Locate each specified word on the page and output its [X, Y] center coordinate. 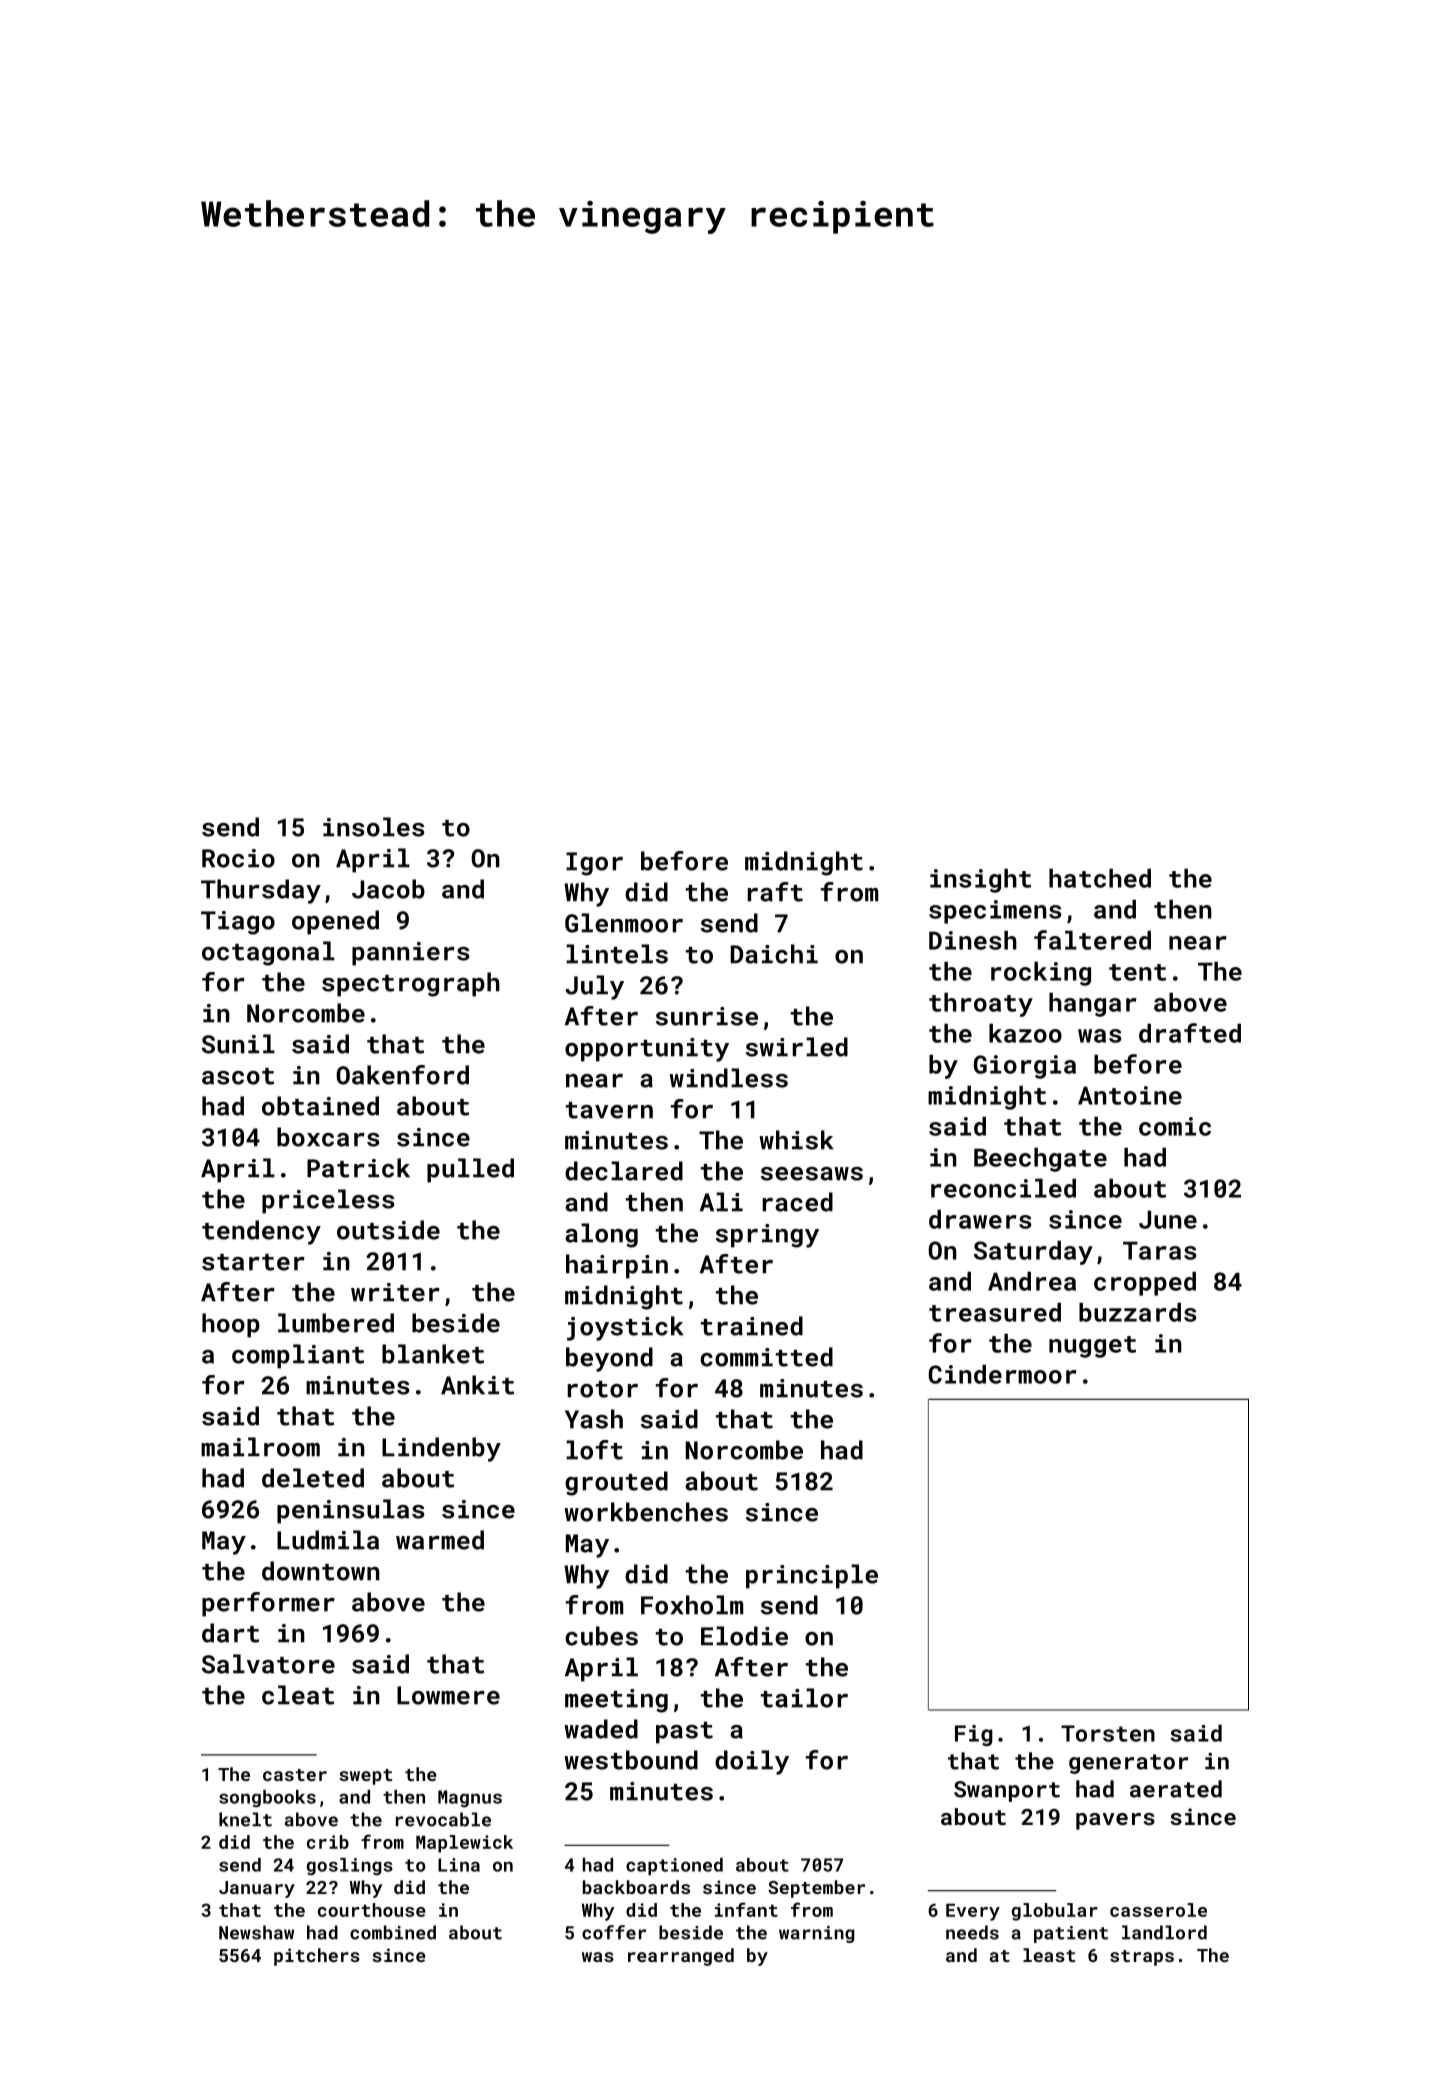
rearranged [681, 1957]
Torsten [1108, 1733]
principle [812, 1576]
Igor [594, 864]
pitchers [317, 1957]
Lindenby [441, 1449]
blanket [433, 1354]
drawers [980, 1219]
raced [798, 1202]
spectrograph [411, 984]
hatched [1100, 878]
